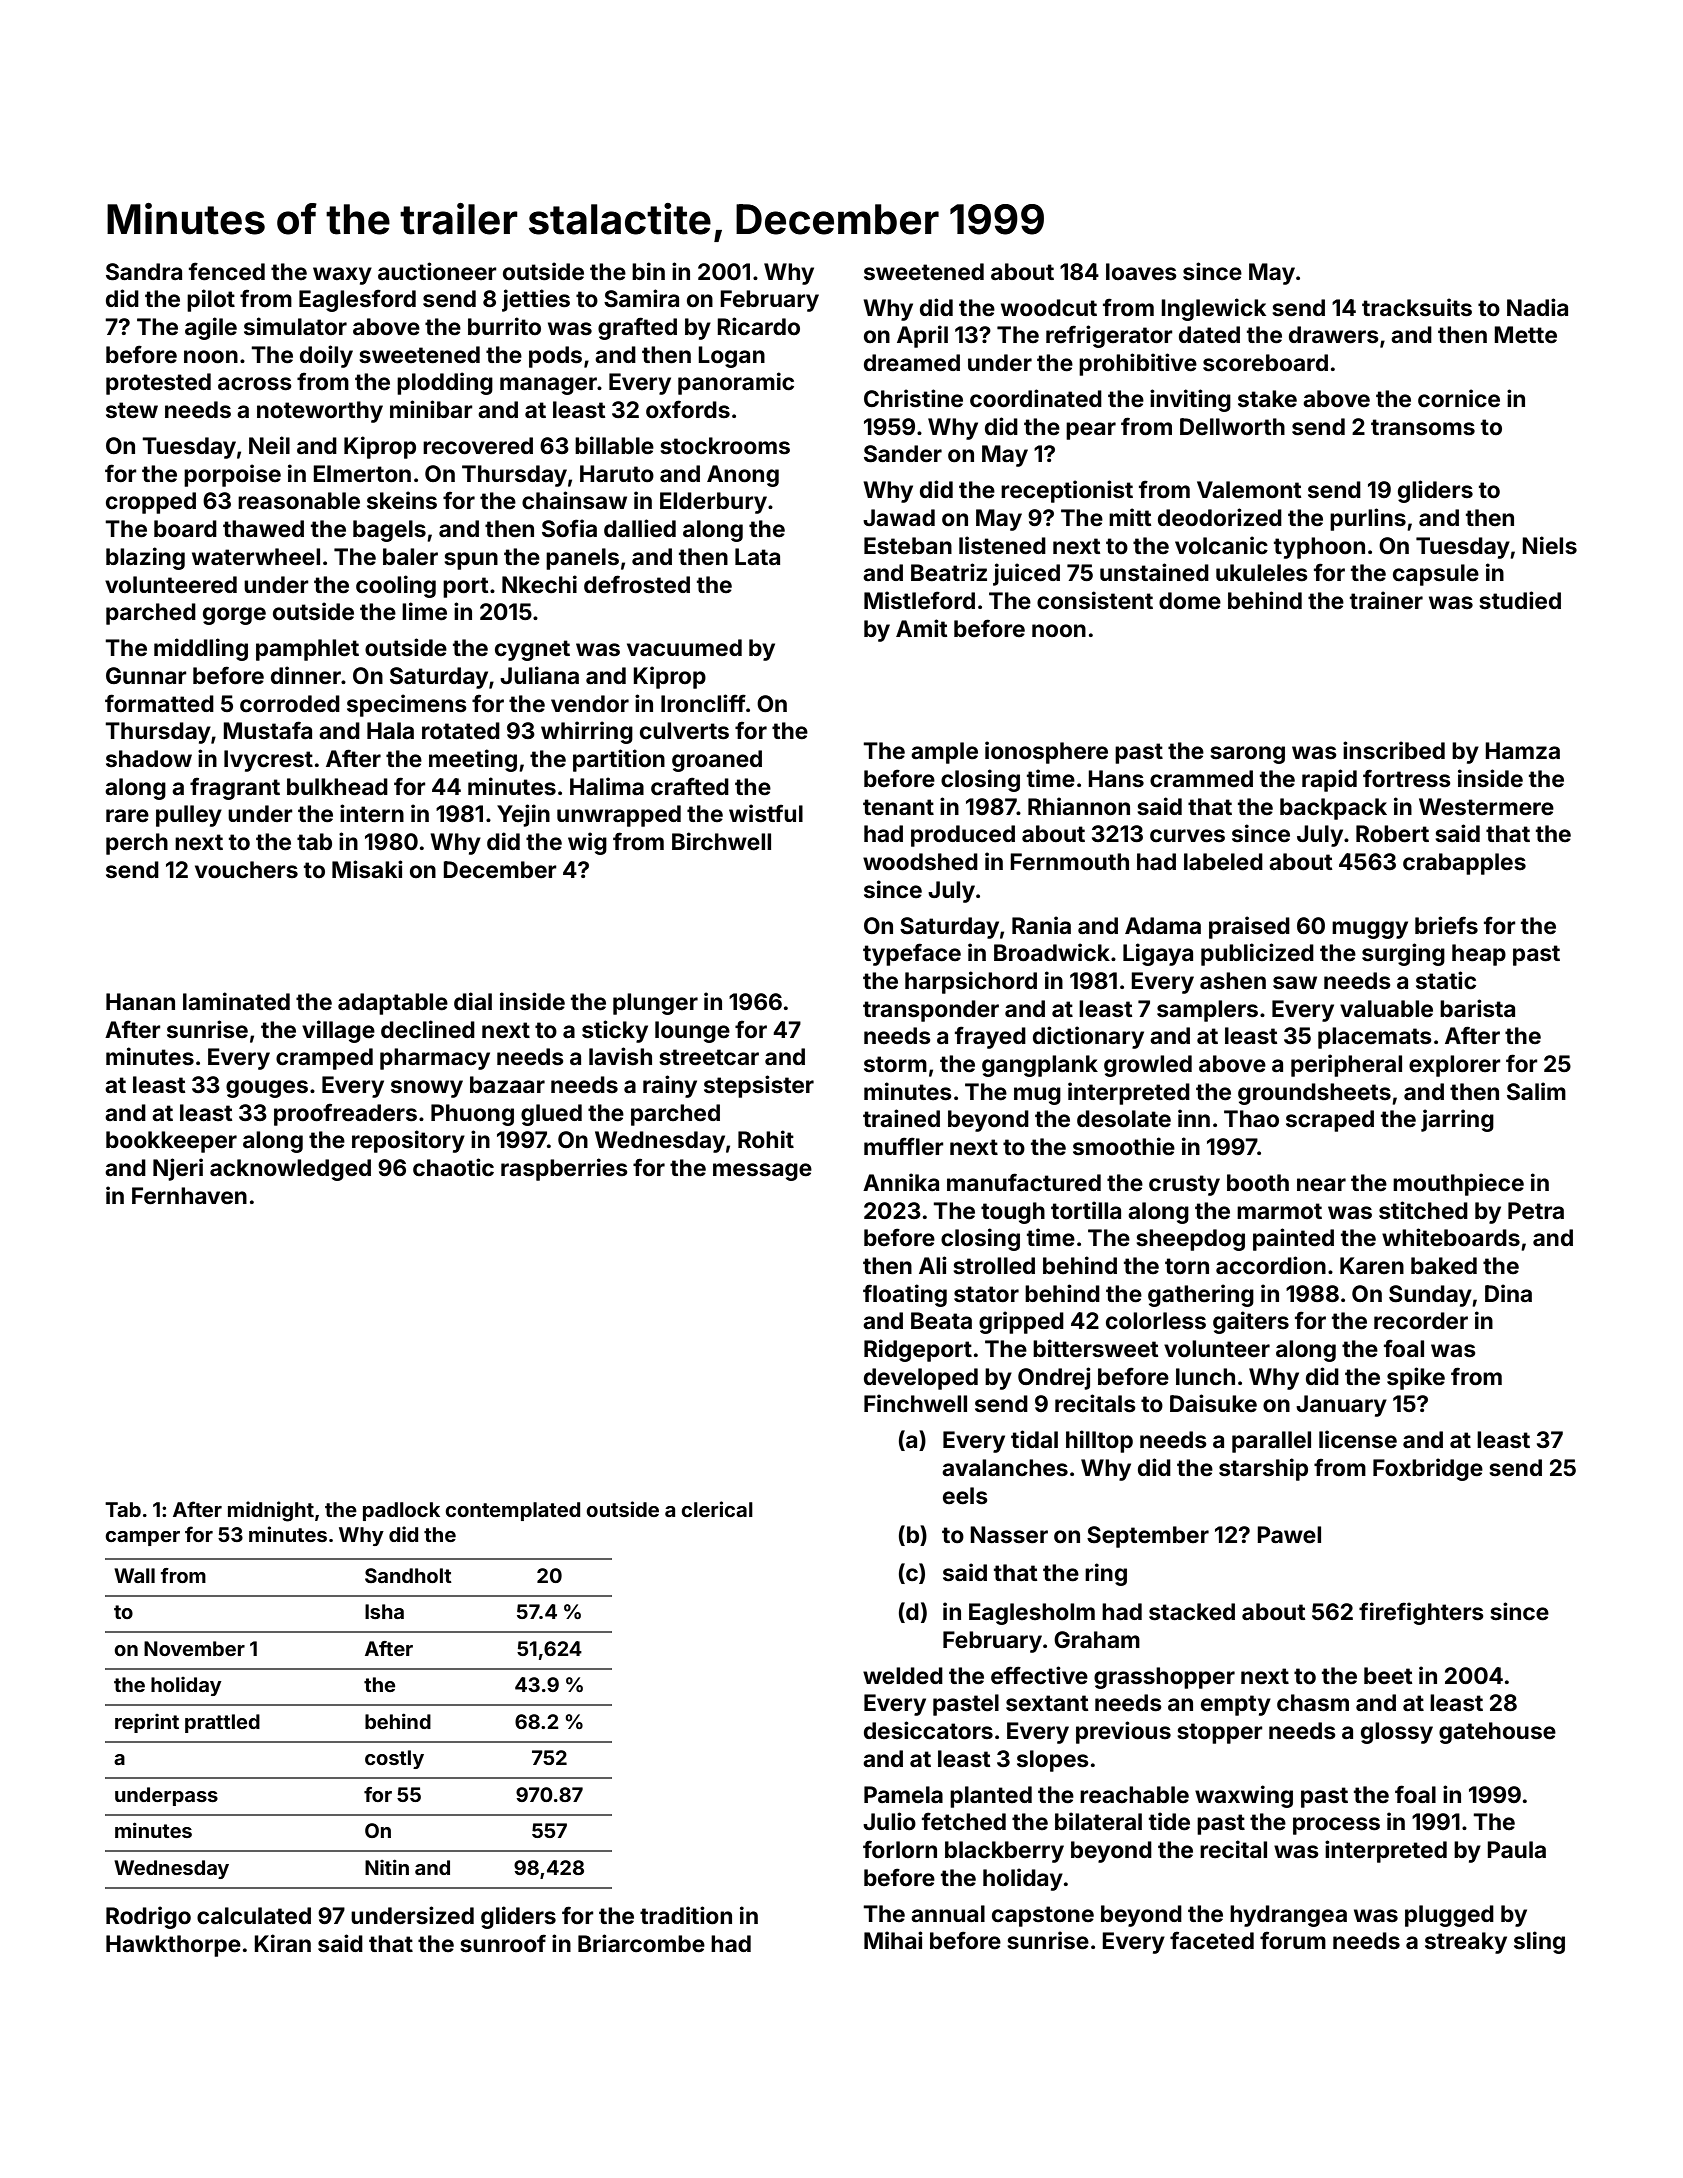 Image resolution: width=1683 pixels, height=2178 pixels. Describe the element at coordinates (473, 1001) in the image. I see `dial` at that location.
